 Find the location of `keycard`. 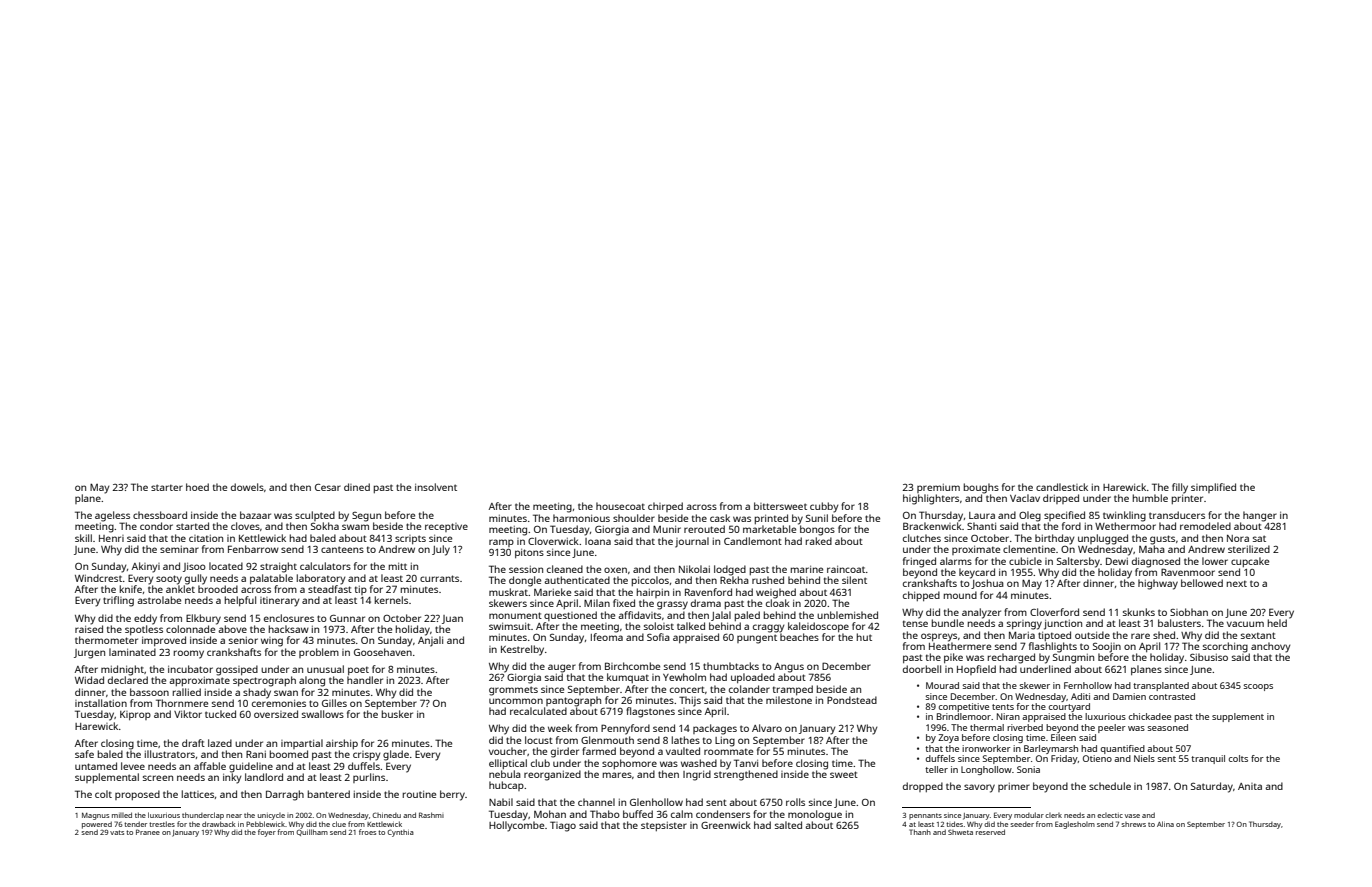

keycard is located at coordinates (977, 573).
